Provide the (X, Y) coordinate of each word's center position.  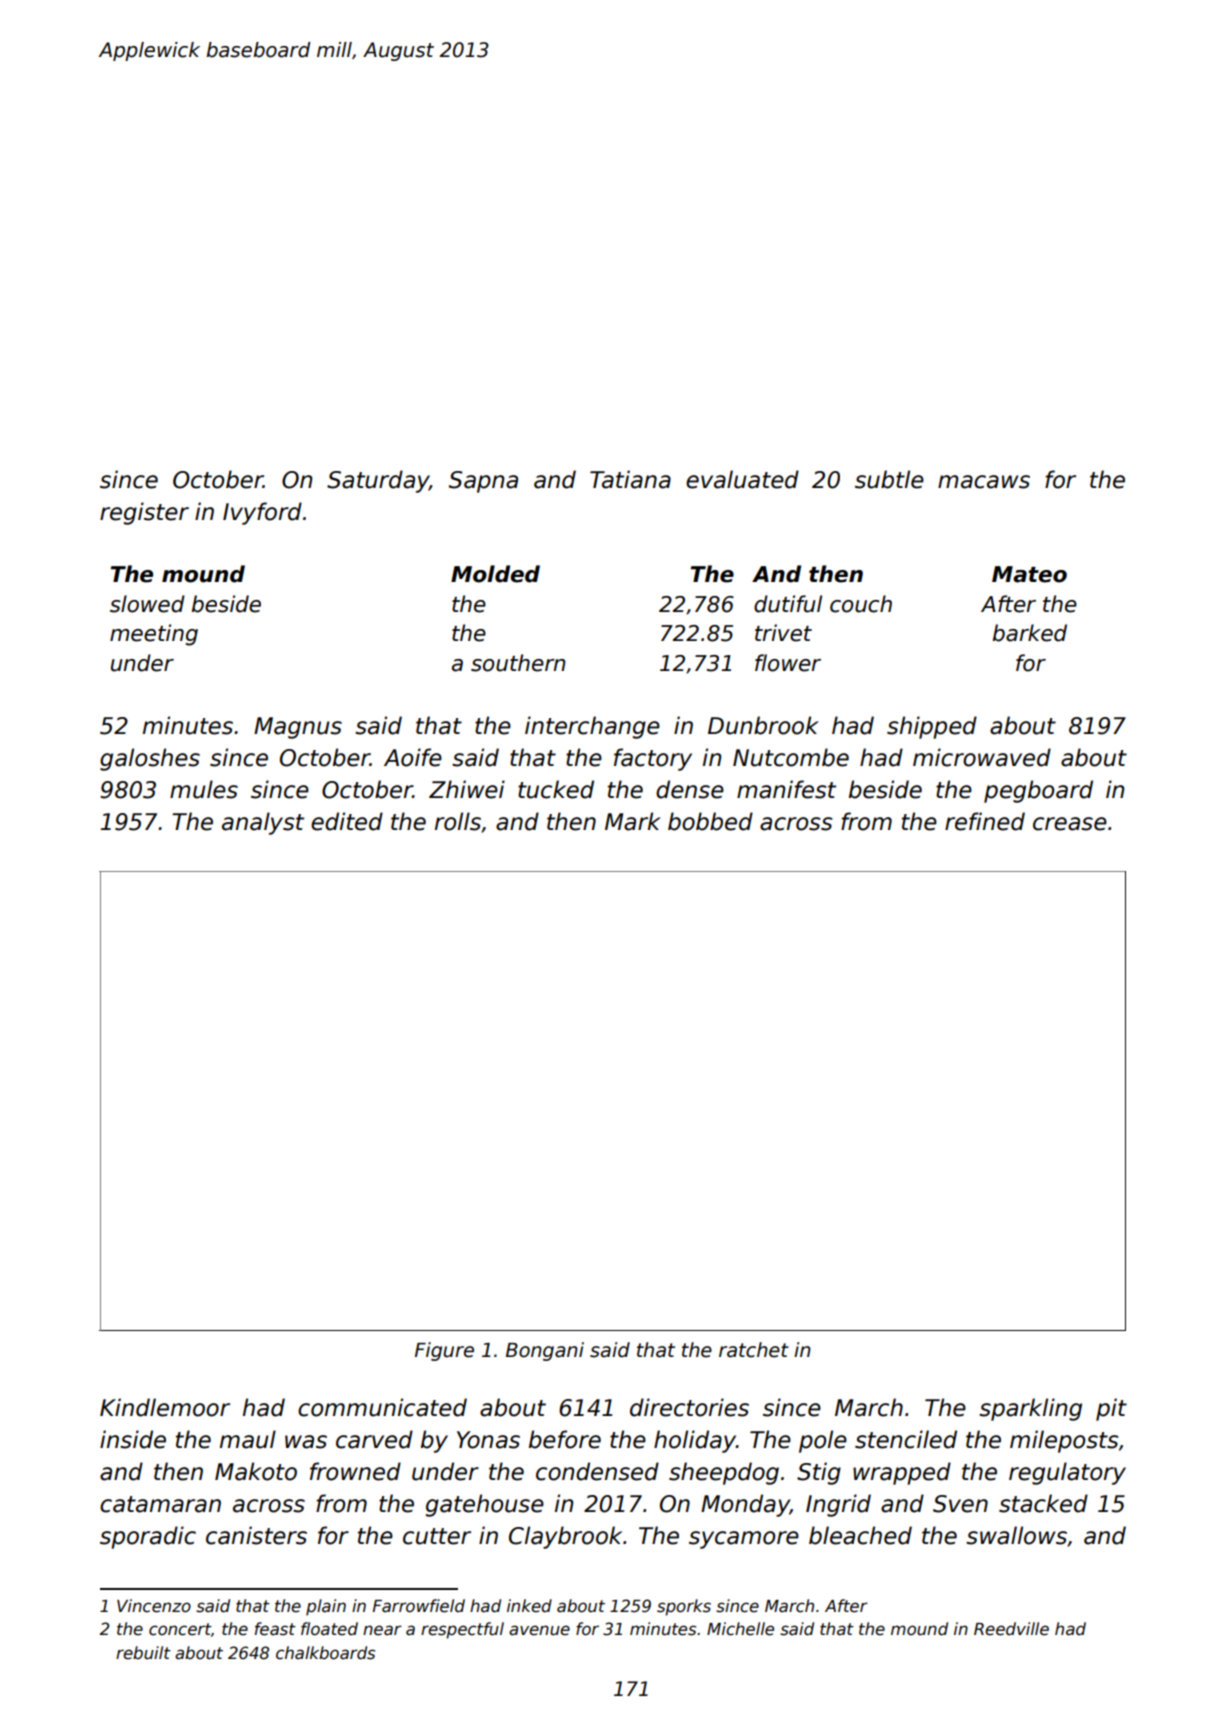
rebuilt (143, 1653)
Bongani (545, 1351)
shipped (932, 727)
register (144, 513)
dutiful (788, 604)
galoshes (150, 759)
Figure (444, 1351)
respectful (462, 1630)
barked (1030, 633)
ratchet (754, 1350)
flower (788, 663)
